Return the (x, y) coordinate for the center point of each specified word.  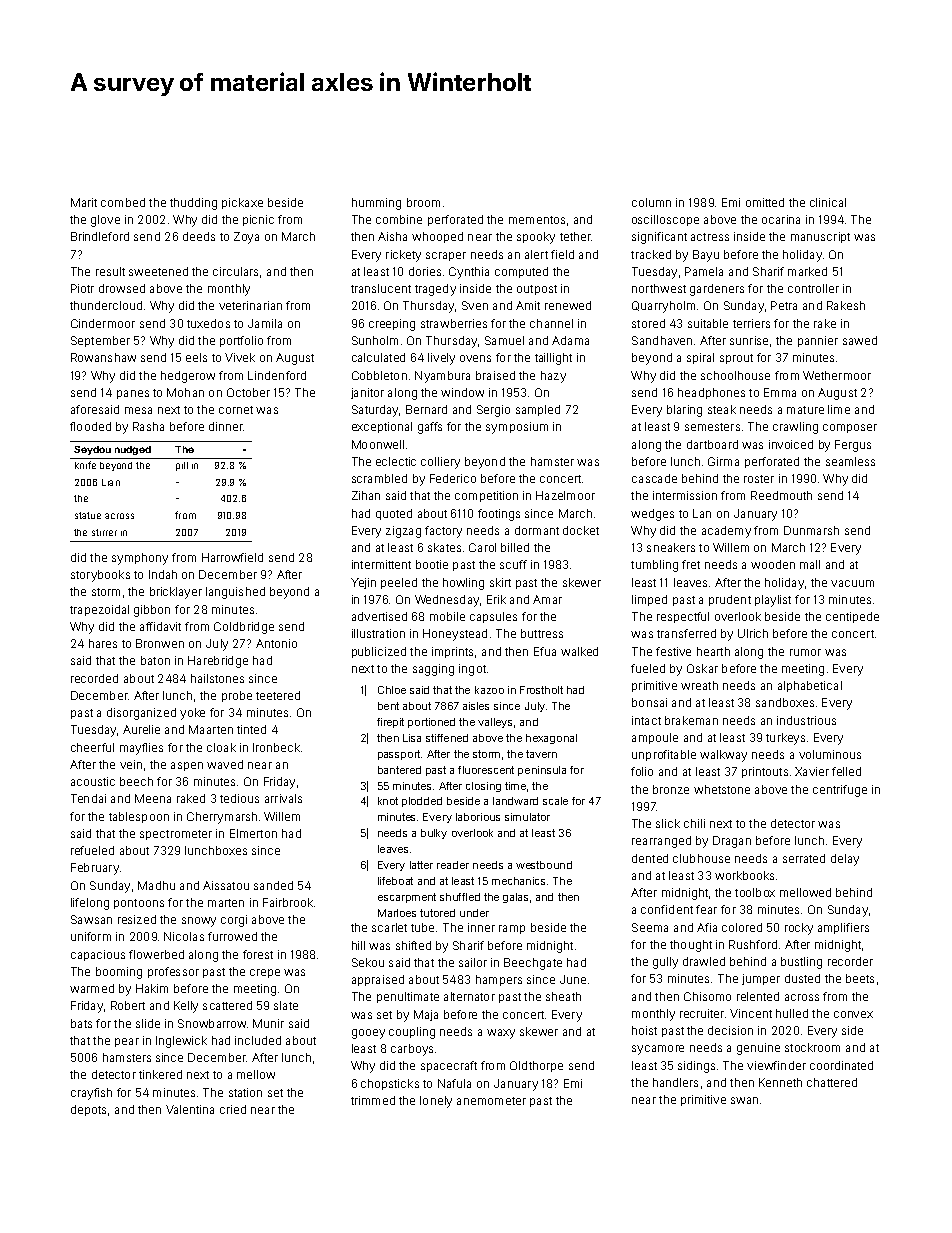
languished (235, 593)
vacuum (852, 583)
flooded (90, 426)
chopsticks (390, 1084)
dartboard (712, 444)
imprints (452, 652)
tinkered (160, 1074)
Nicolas (184, 936)
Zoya (246, 238)
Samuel (504, 340)
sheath (563, 996)
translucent (381, 288)
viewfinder (776, 1065)
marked (807, 271)
